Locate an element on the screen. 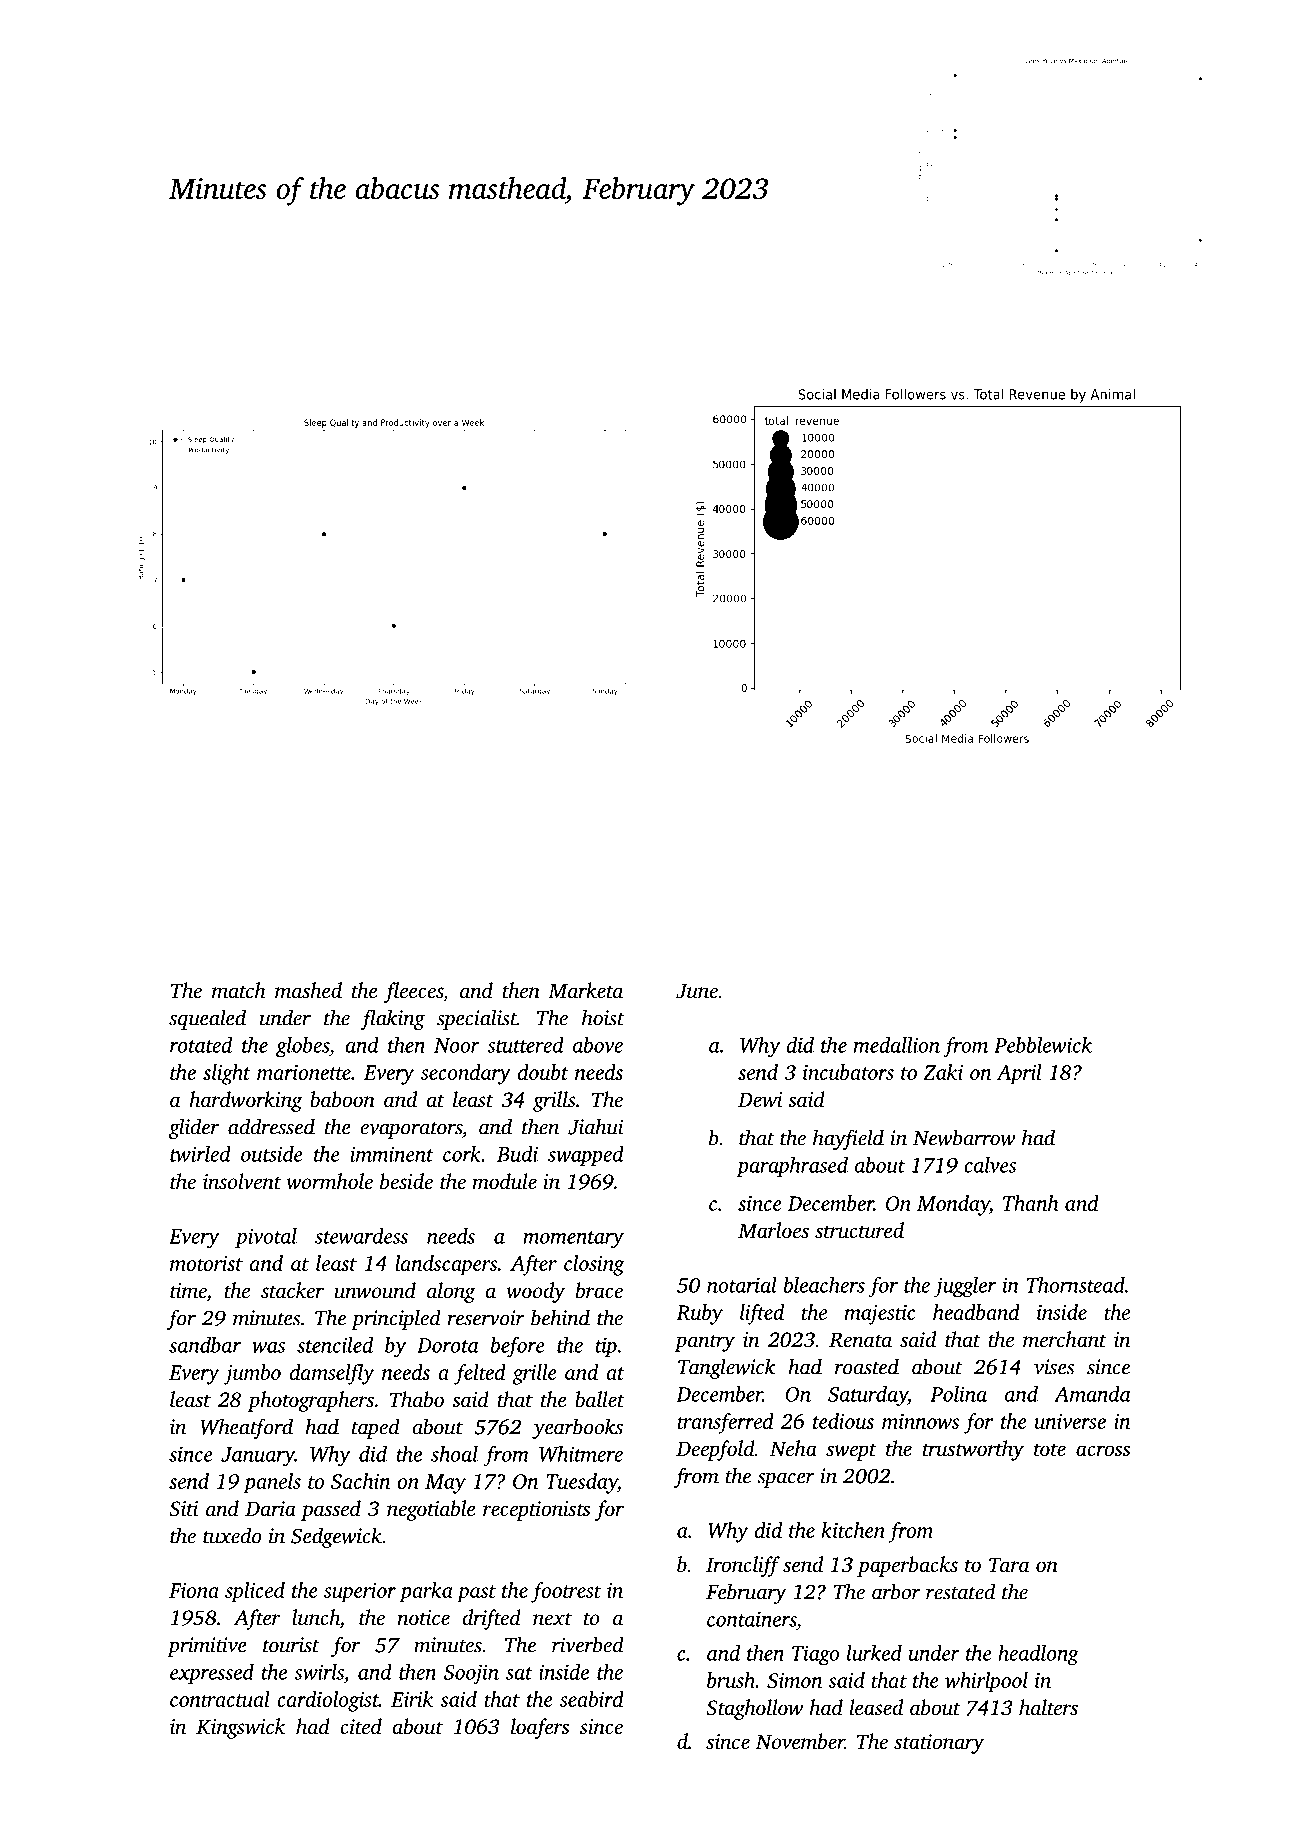  footrest is located at coordinates (566, 1592).
